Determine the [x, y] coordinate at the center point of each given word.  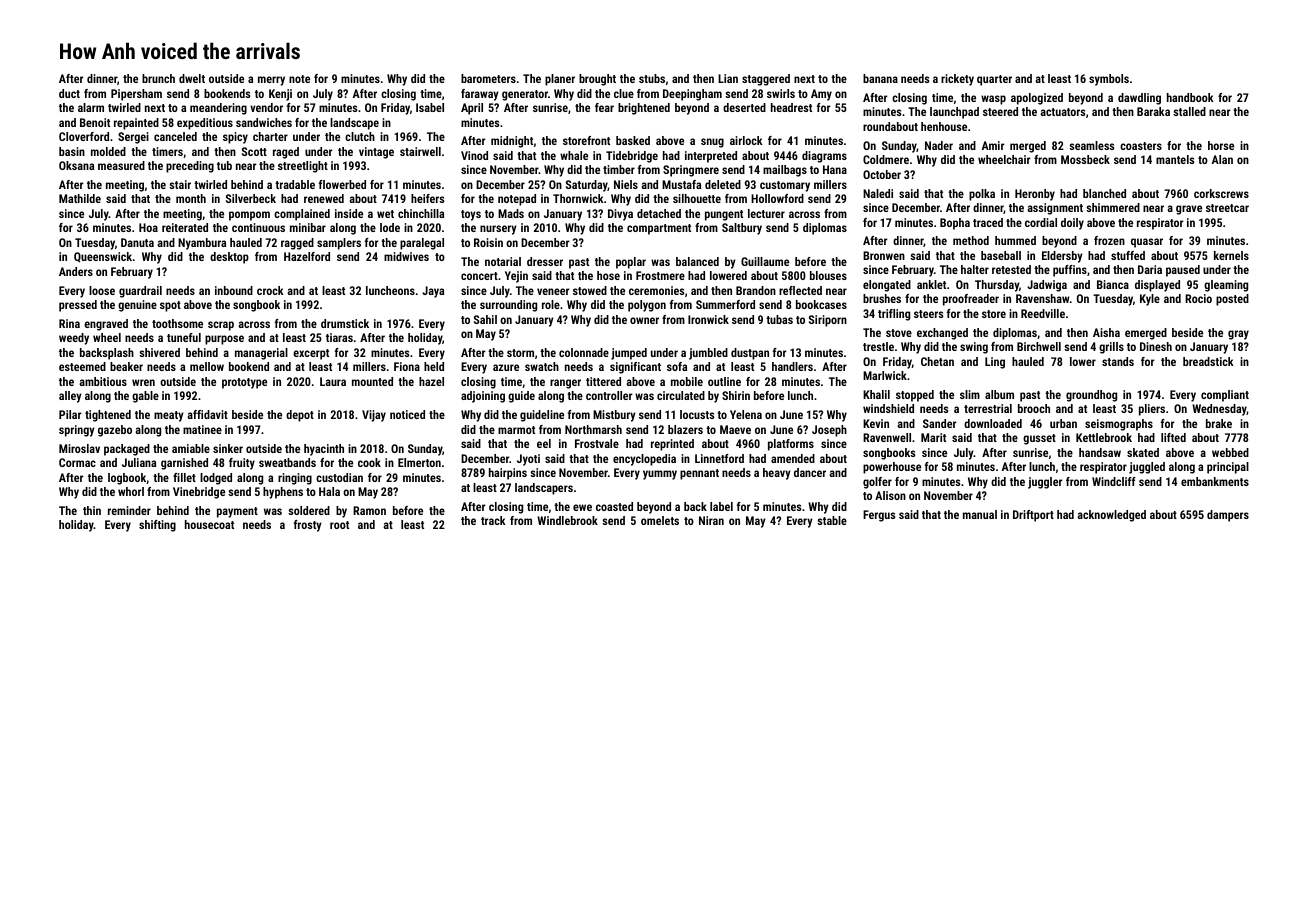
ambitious [103, 381]
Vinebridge [199, 493]
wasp [993, 100]
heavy [777, 474]
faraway [480, 95]
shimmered [1113, 207]
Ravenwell [887, 437]
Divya [620, 215]
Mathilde [80, 198]
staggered [766, 80]
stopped [915, 396]
